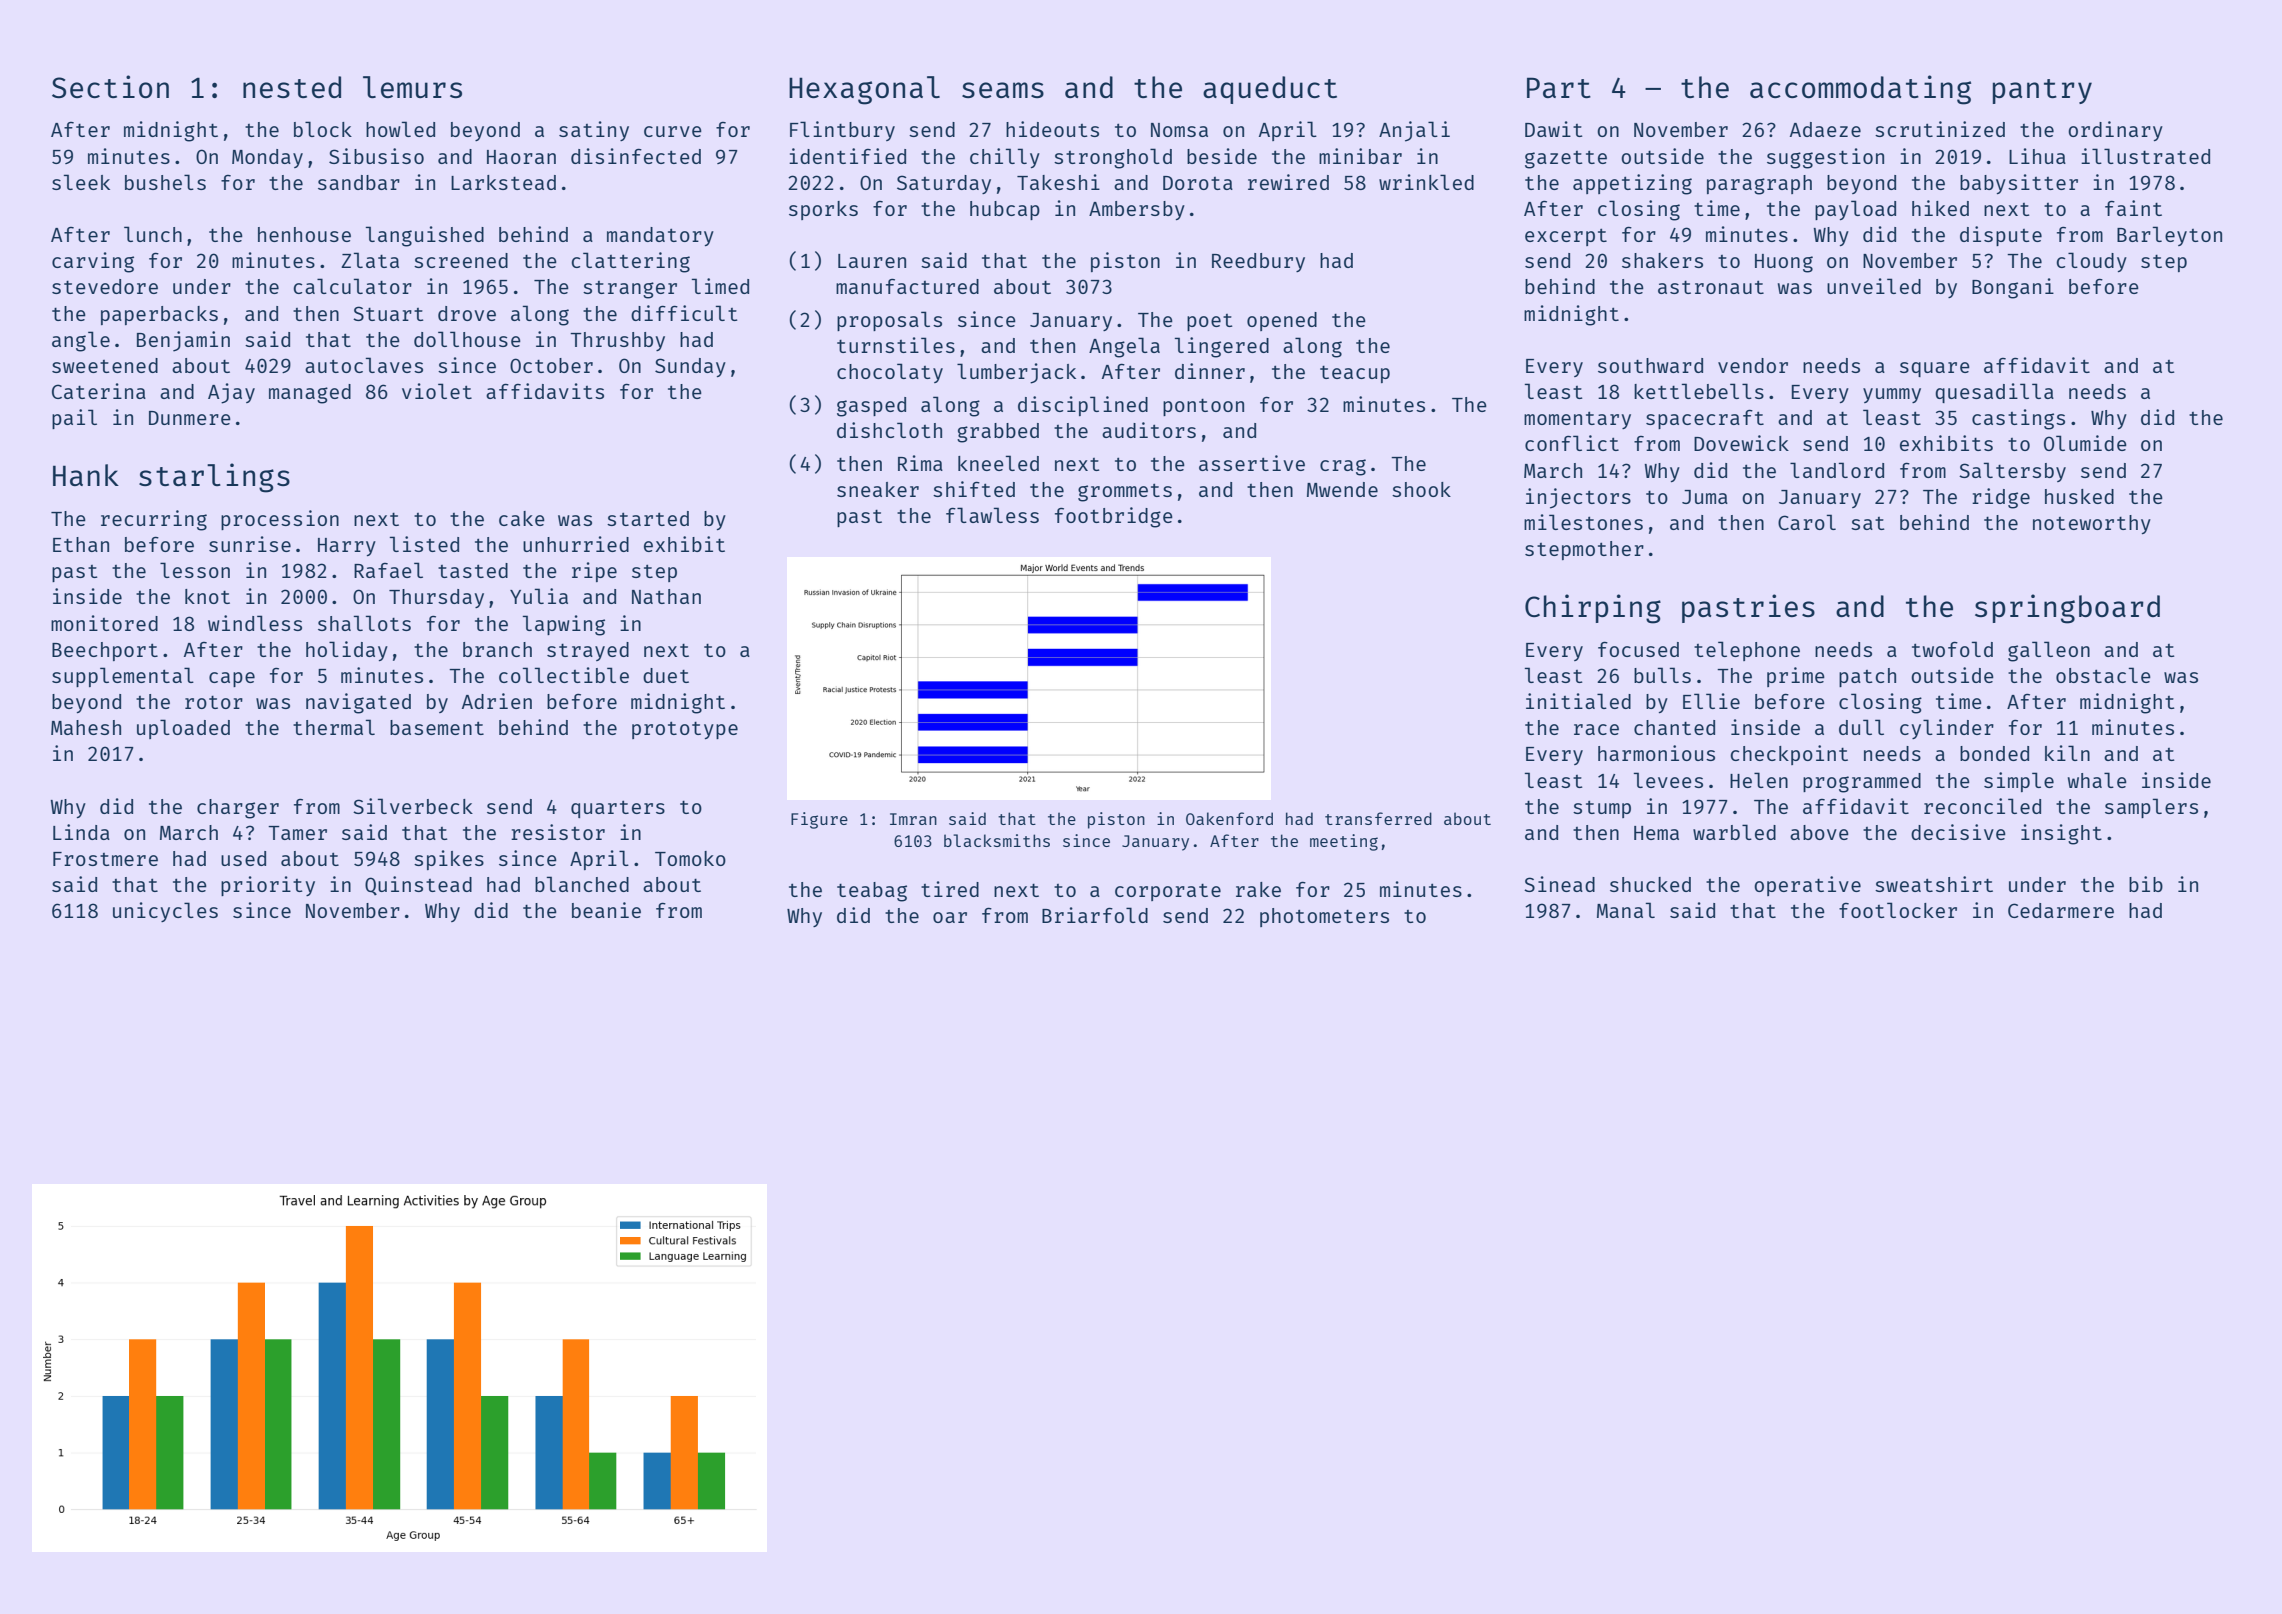 This page has width=2282, height=1614. Describe the element at coordinates (105, 651) in the page. I see `Beechport` at that location.
